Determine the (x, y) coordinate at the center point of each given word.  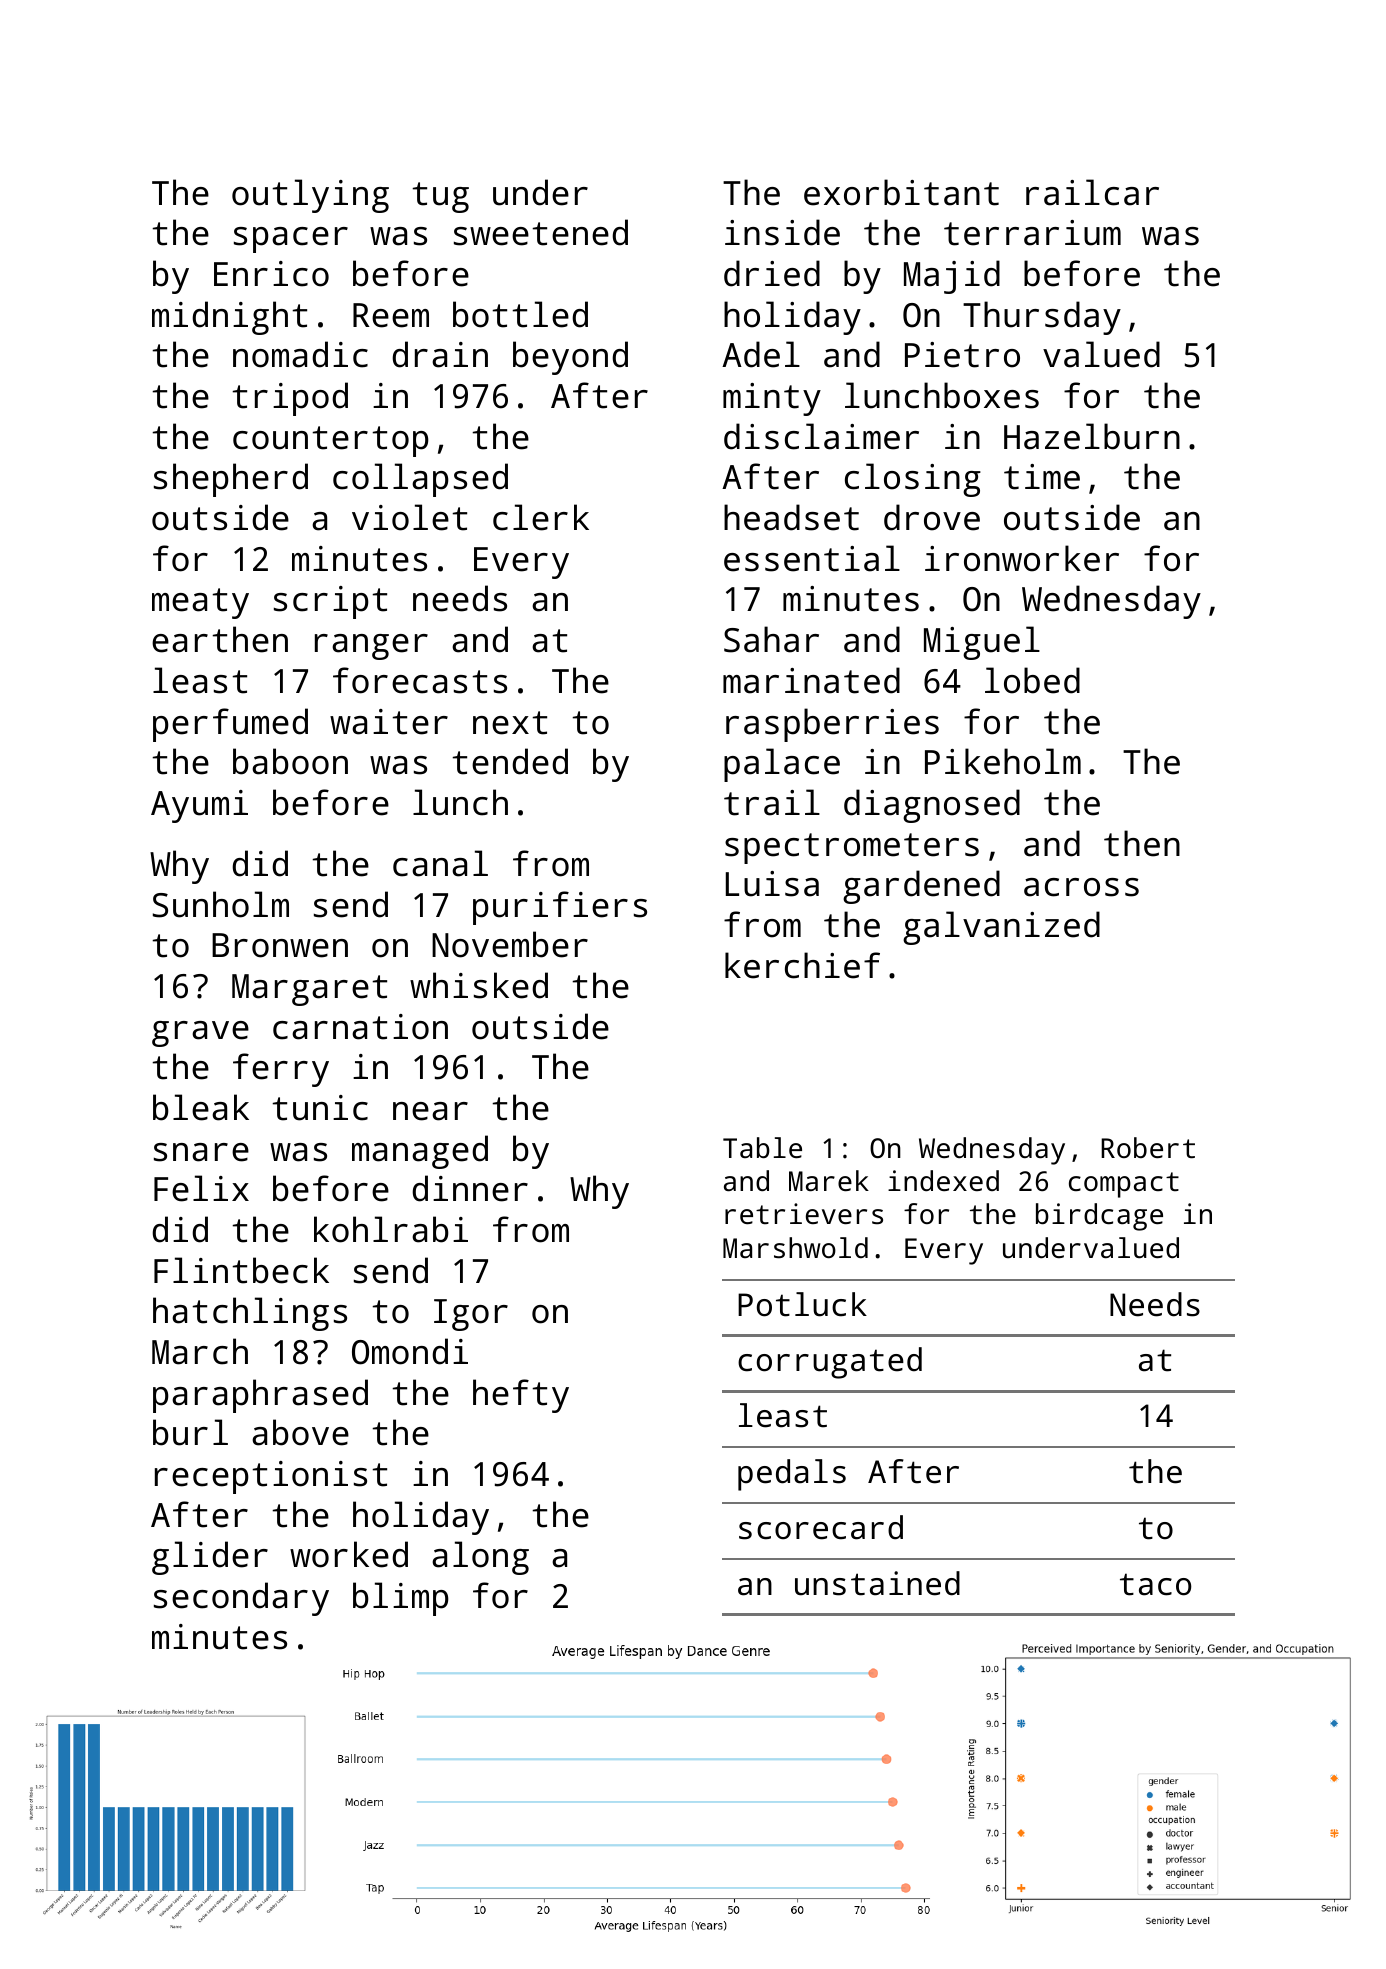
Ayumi (199, 806)
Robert (1148, 1148)
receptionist (271, 1477)
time (1042, 477)
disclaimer (821, 436)
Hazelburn (1092, 436)
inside (782, 232)
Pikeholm (1003, 761)
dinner (470, 1188)
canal (440, 863)
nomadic (300, 354)
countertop (331, 441)
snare (201, 1152)
